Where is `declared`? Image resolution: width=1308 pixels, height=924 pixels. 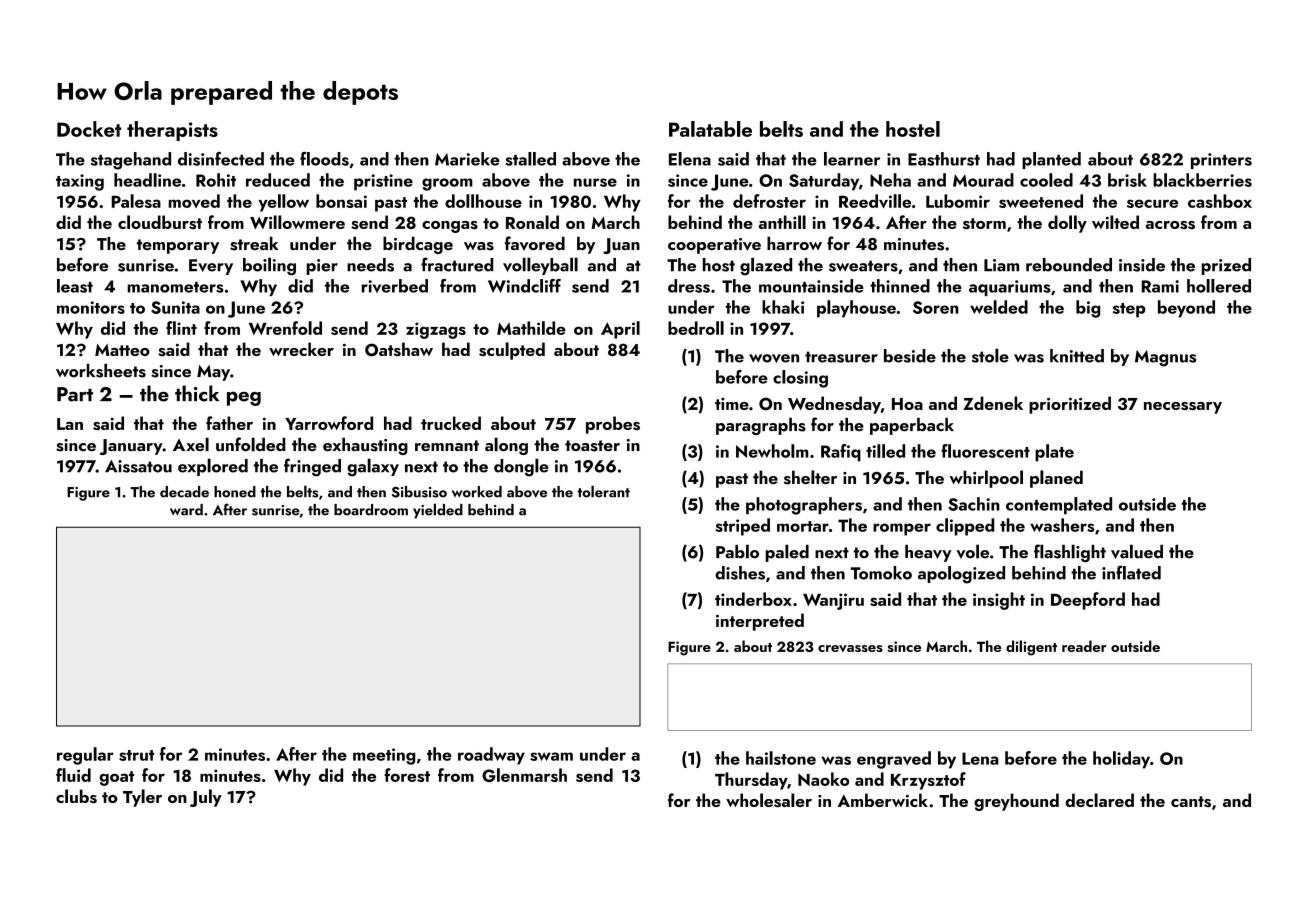 declared is located at coordinates (1099, 800).
